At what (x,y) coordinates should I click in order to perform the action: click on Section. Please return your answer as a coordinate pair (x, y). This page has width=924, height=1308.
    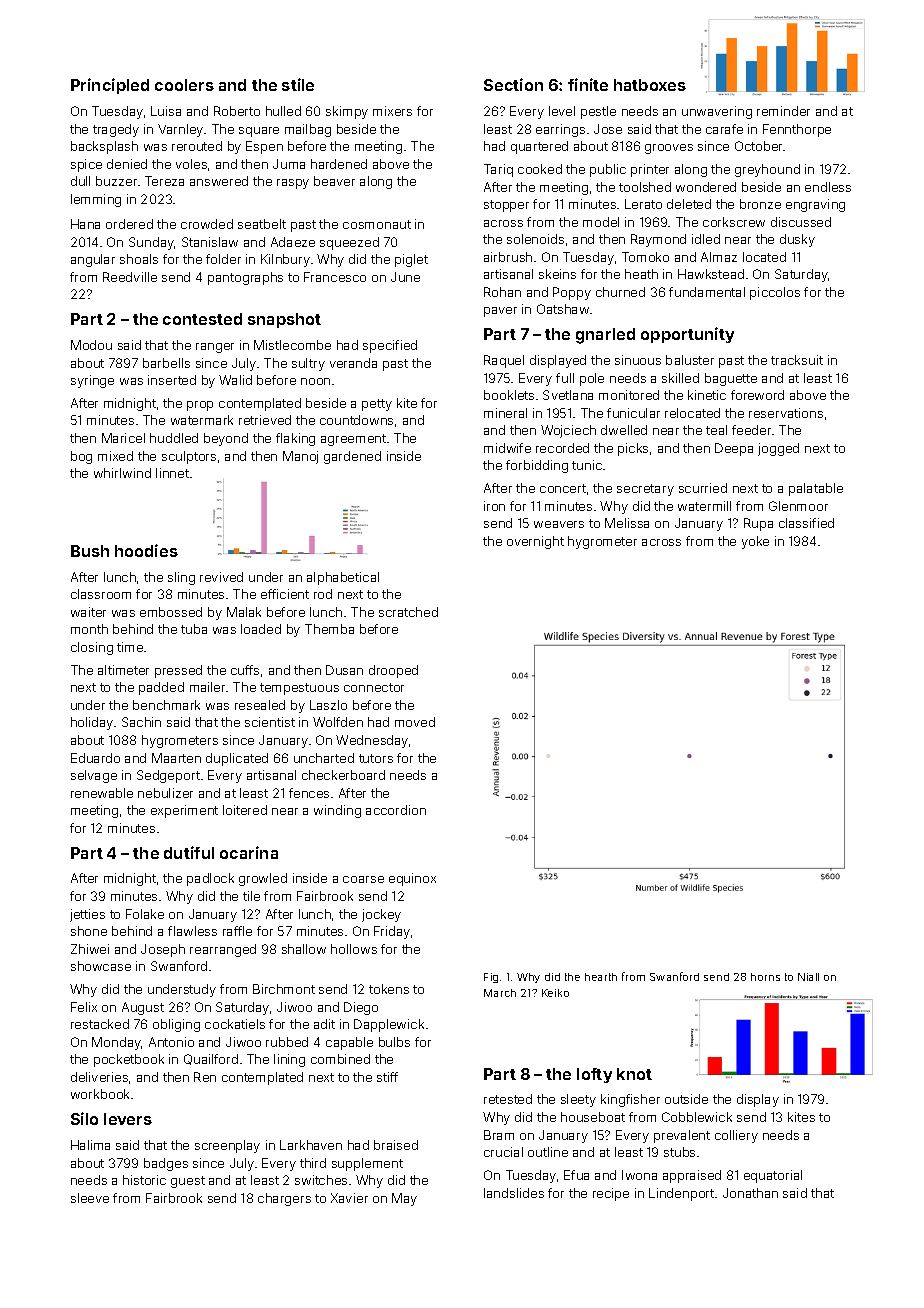
    Looking at the image, I should click on (513, 84).
